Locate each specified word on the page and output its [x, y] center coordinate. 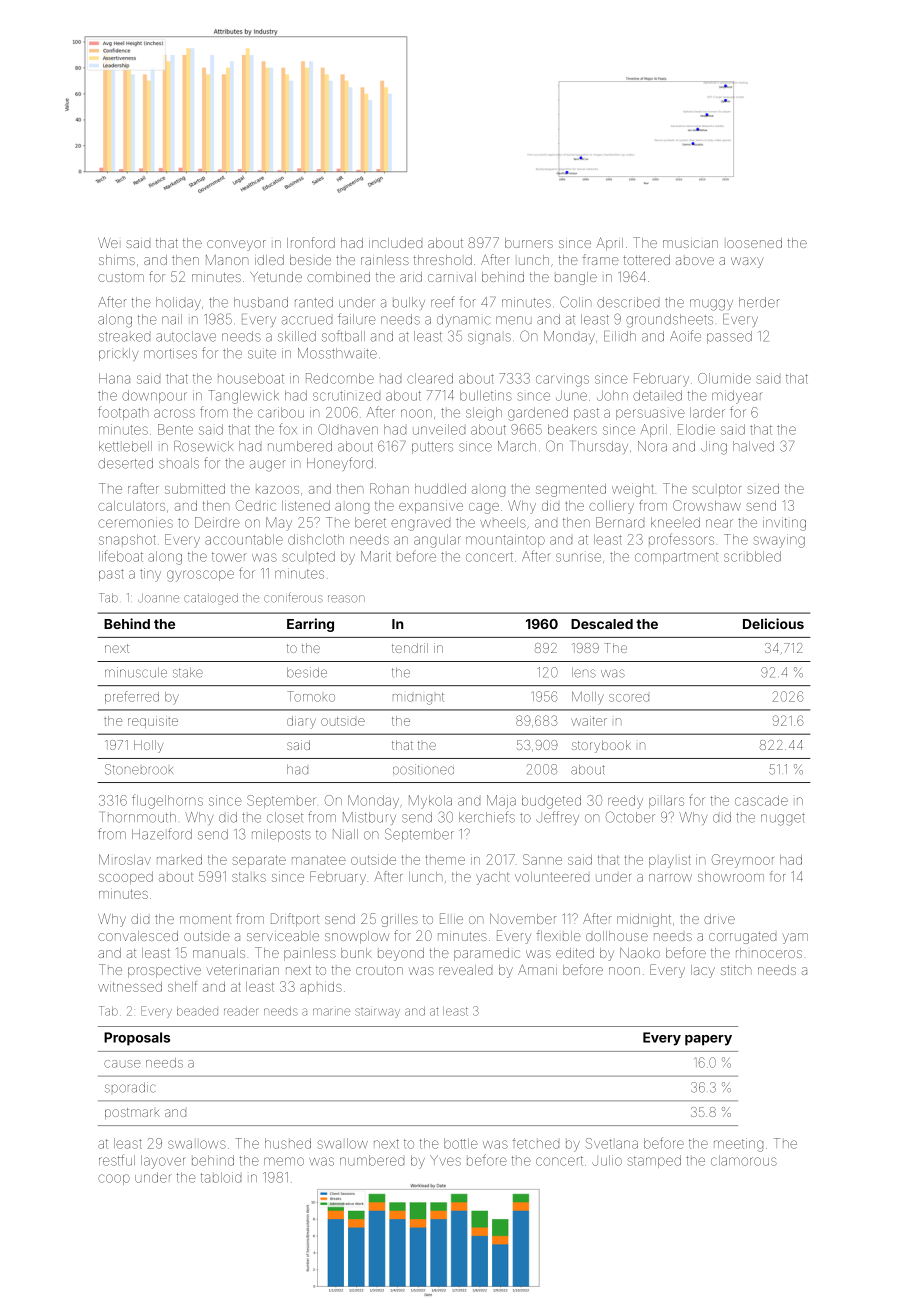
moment [205, 919]
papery [708, 1040]
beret [370, 522]
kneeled [675, 522]
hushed [288, 1143]
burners [529, 243]
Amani [537, 969]
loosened [754, 243]
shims [117, 260]
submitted [195, 488]
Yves [445, 1160]
